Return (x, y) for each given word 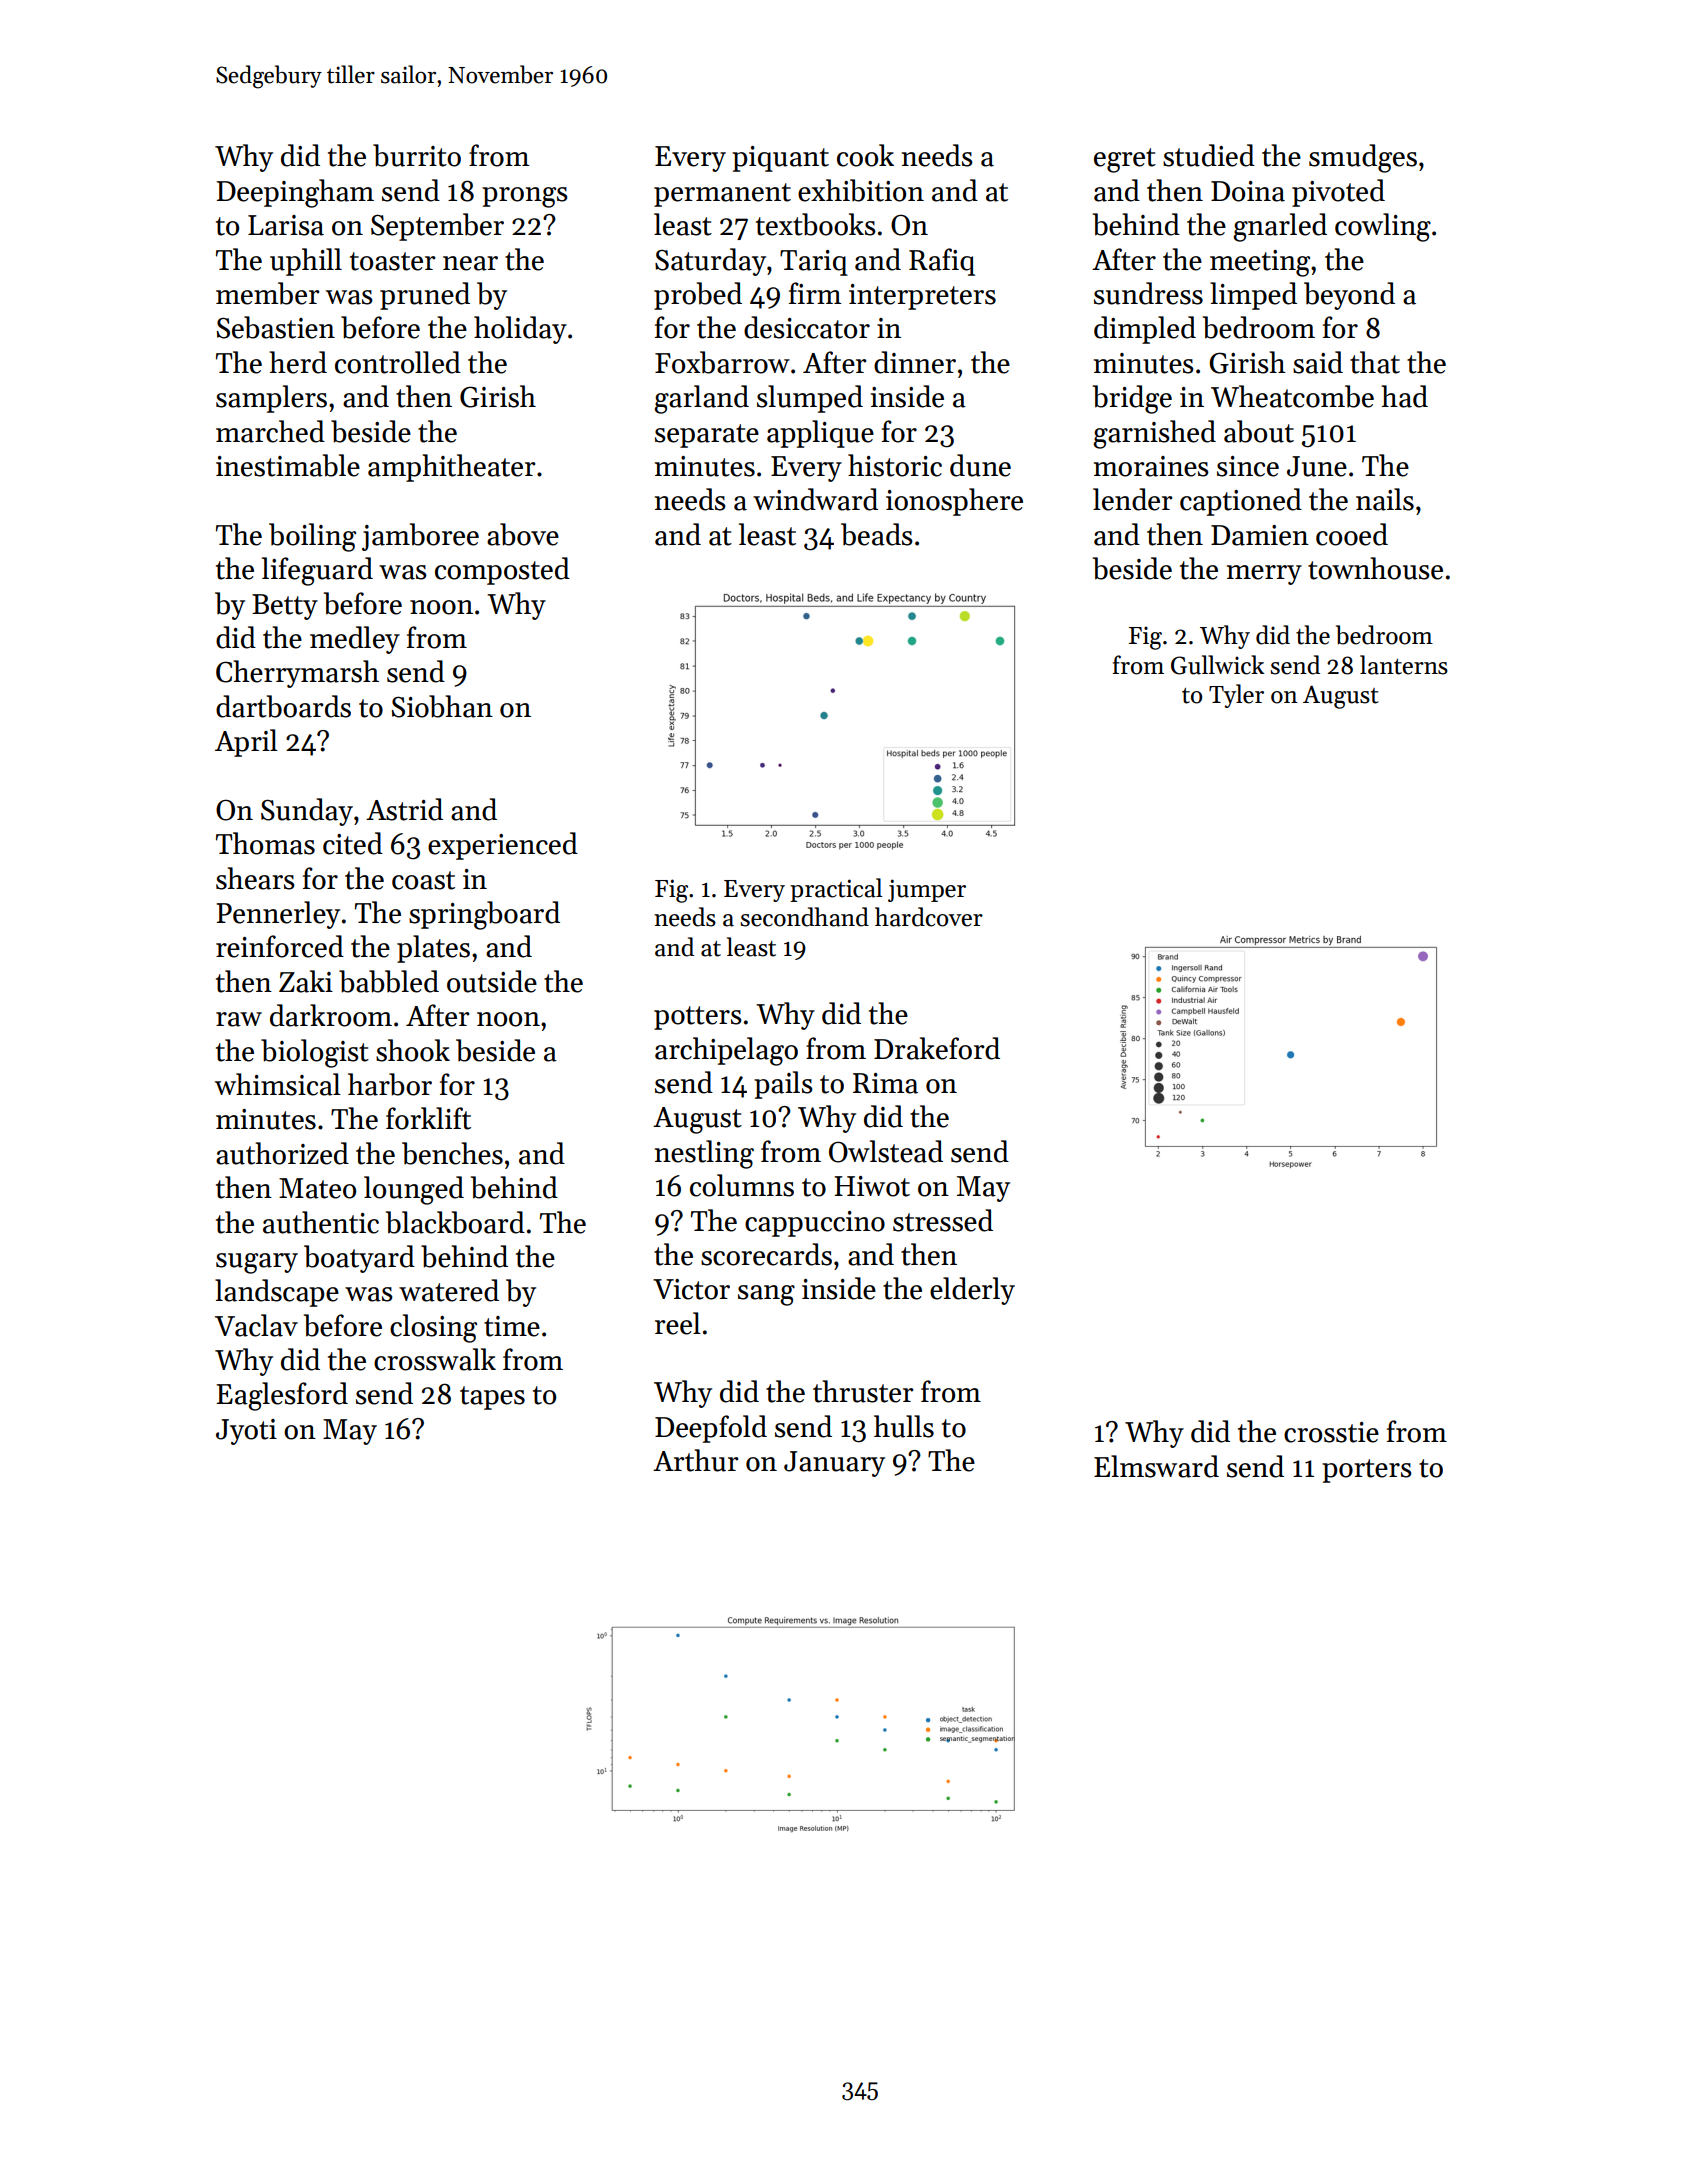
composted (502, 571)
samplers (271, 399)
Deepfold (711, 1429)
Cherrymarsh (297, 674)
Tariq (814, 263)
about (1259, 431)
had (1405, 396)
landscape (277, 1293)
